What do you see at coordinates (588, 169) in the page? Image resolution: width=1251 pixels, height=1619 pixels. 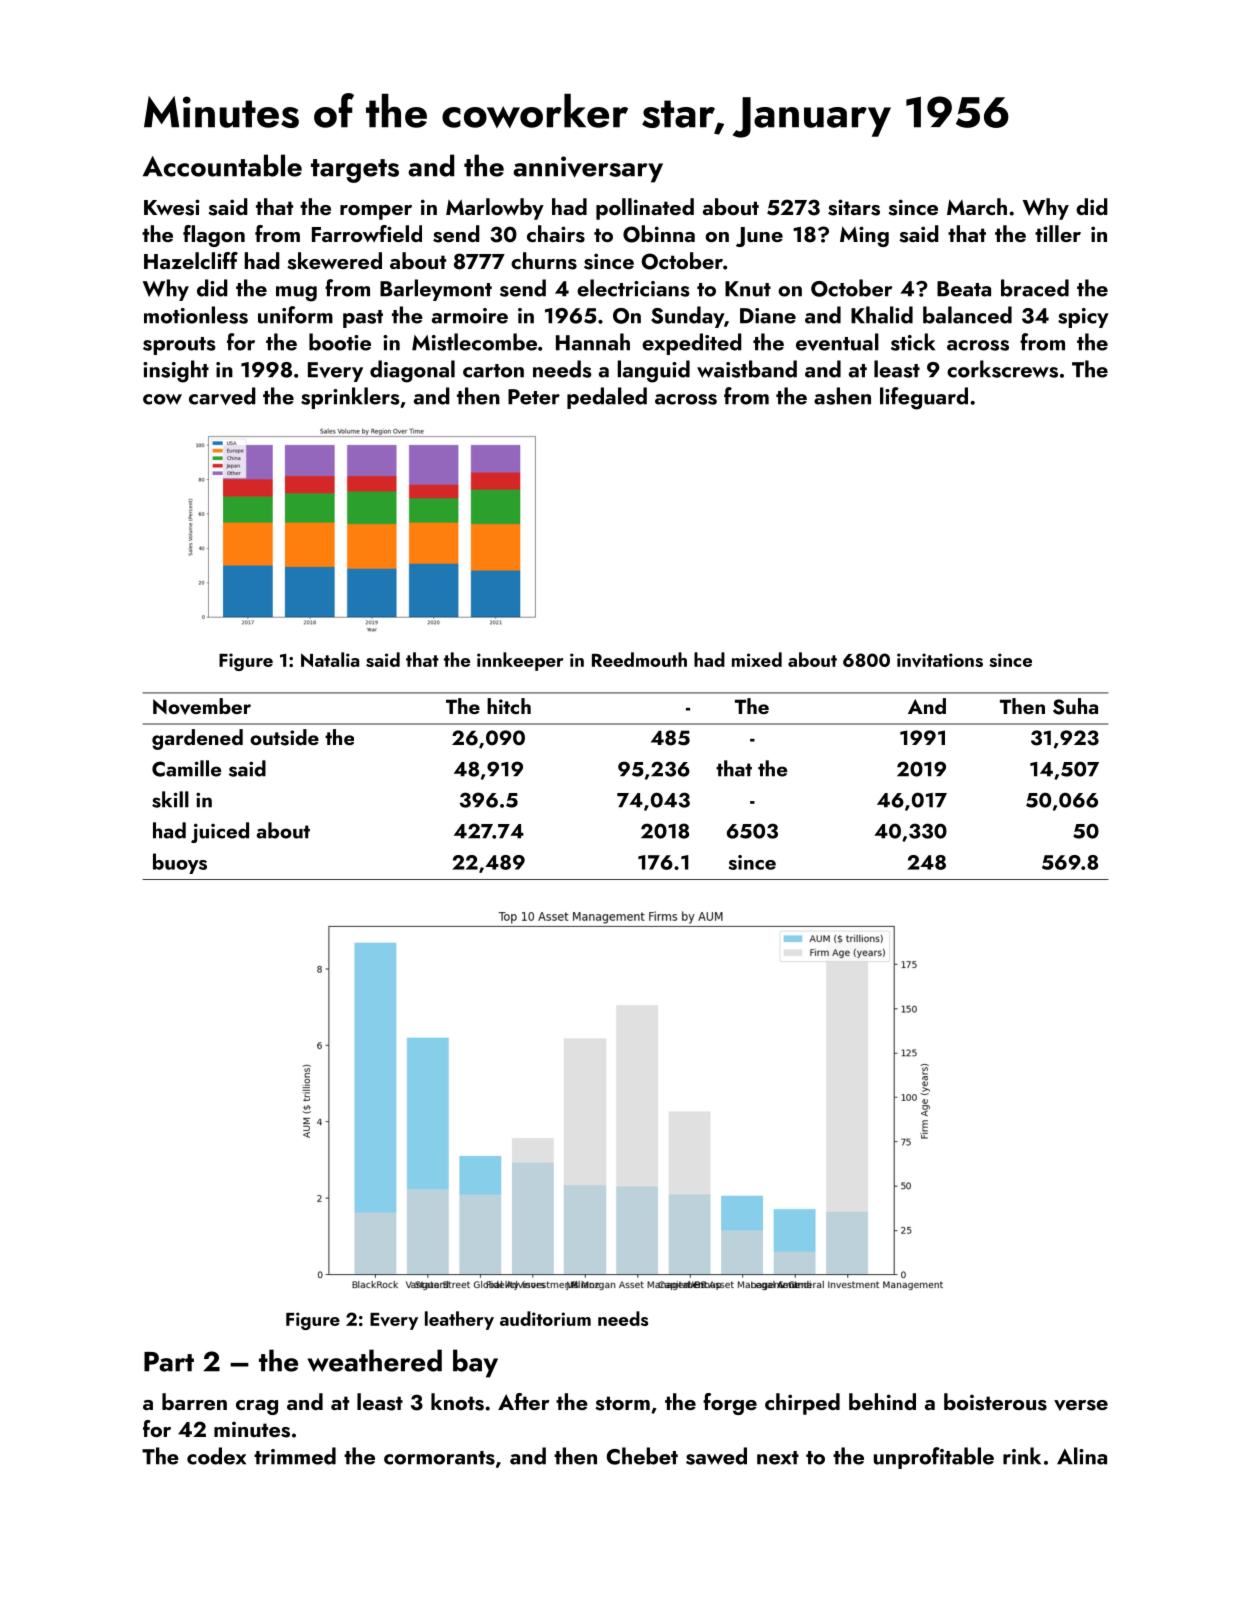 I see `anniversary` at bounding box center [588, 169].
